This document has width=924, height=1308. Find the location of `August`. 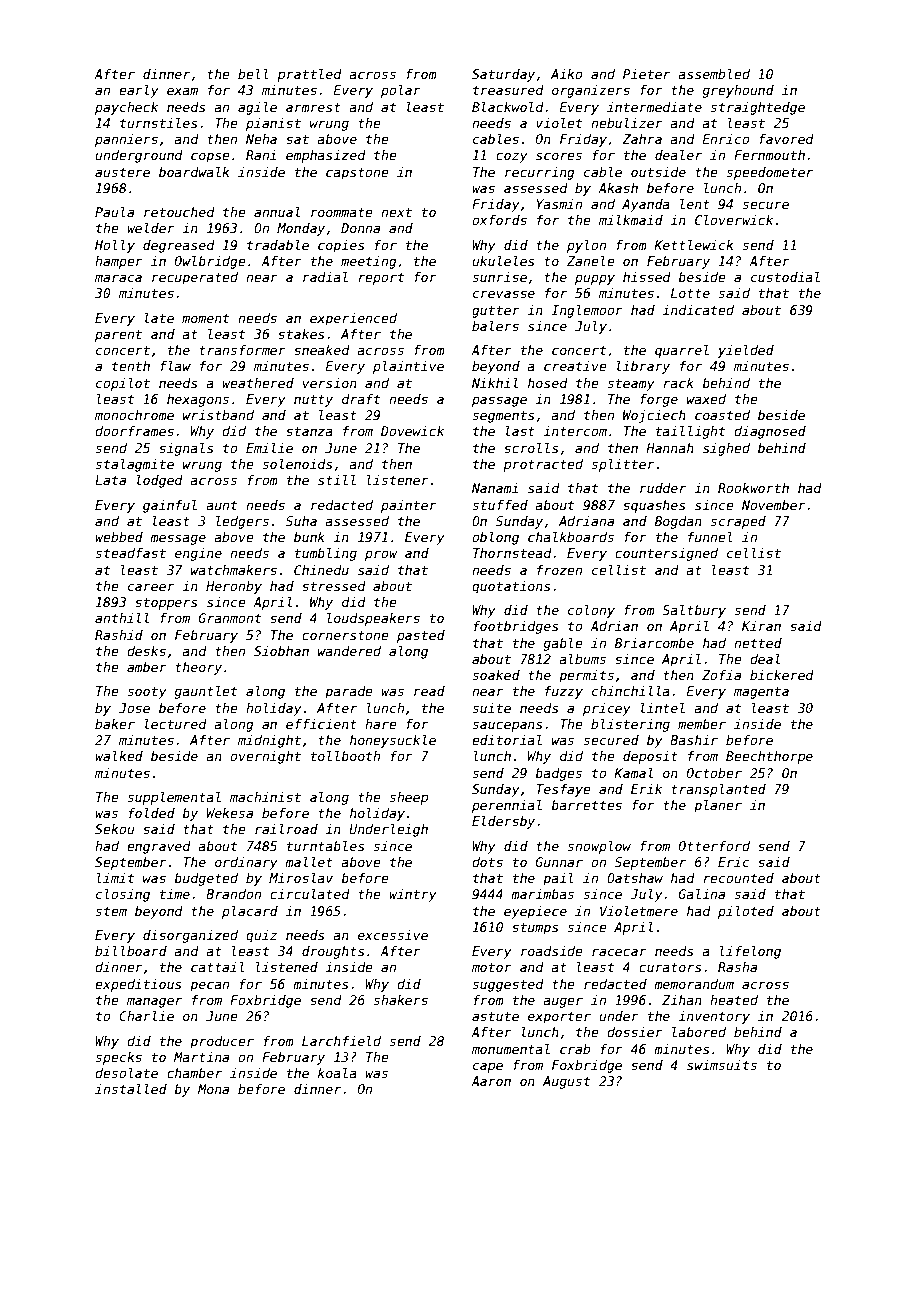

August is located at coordinates (566, 1082).
